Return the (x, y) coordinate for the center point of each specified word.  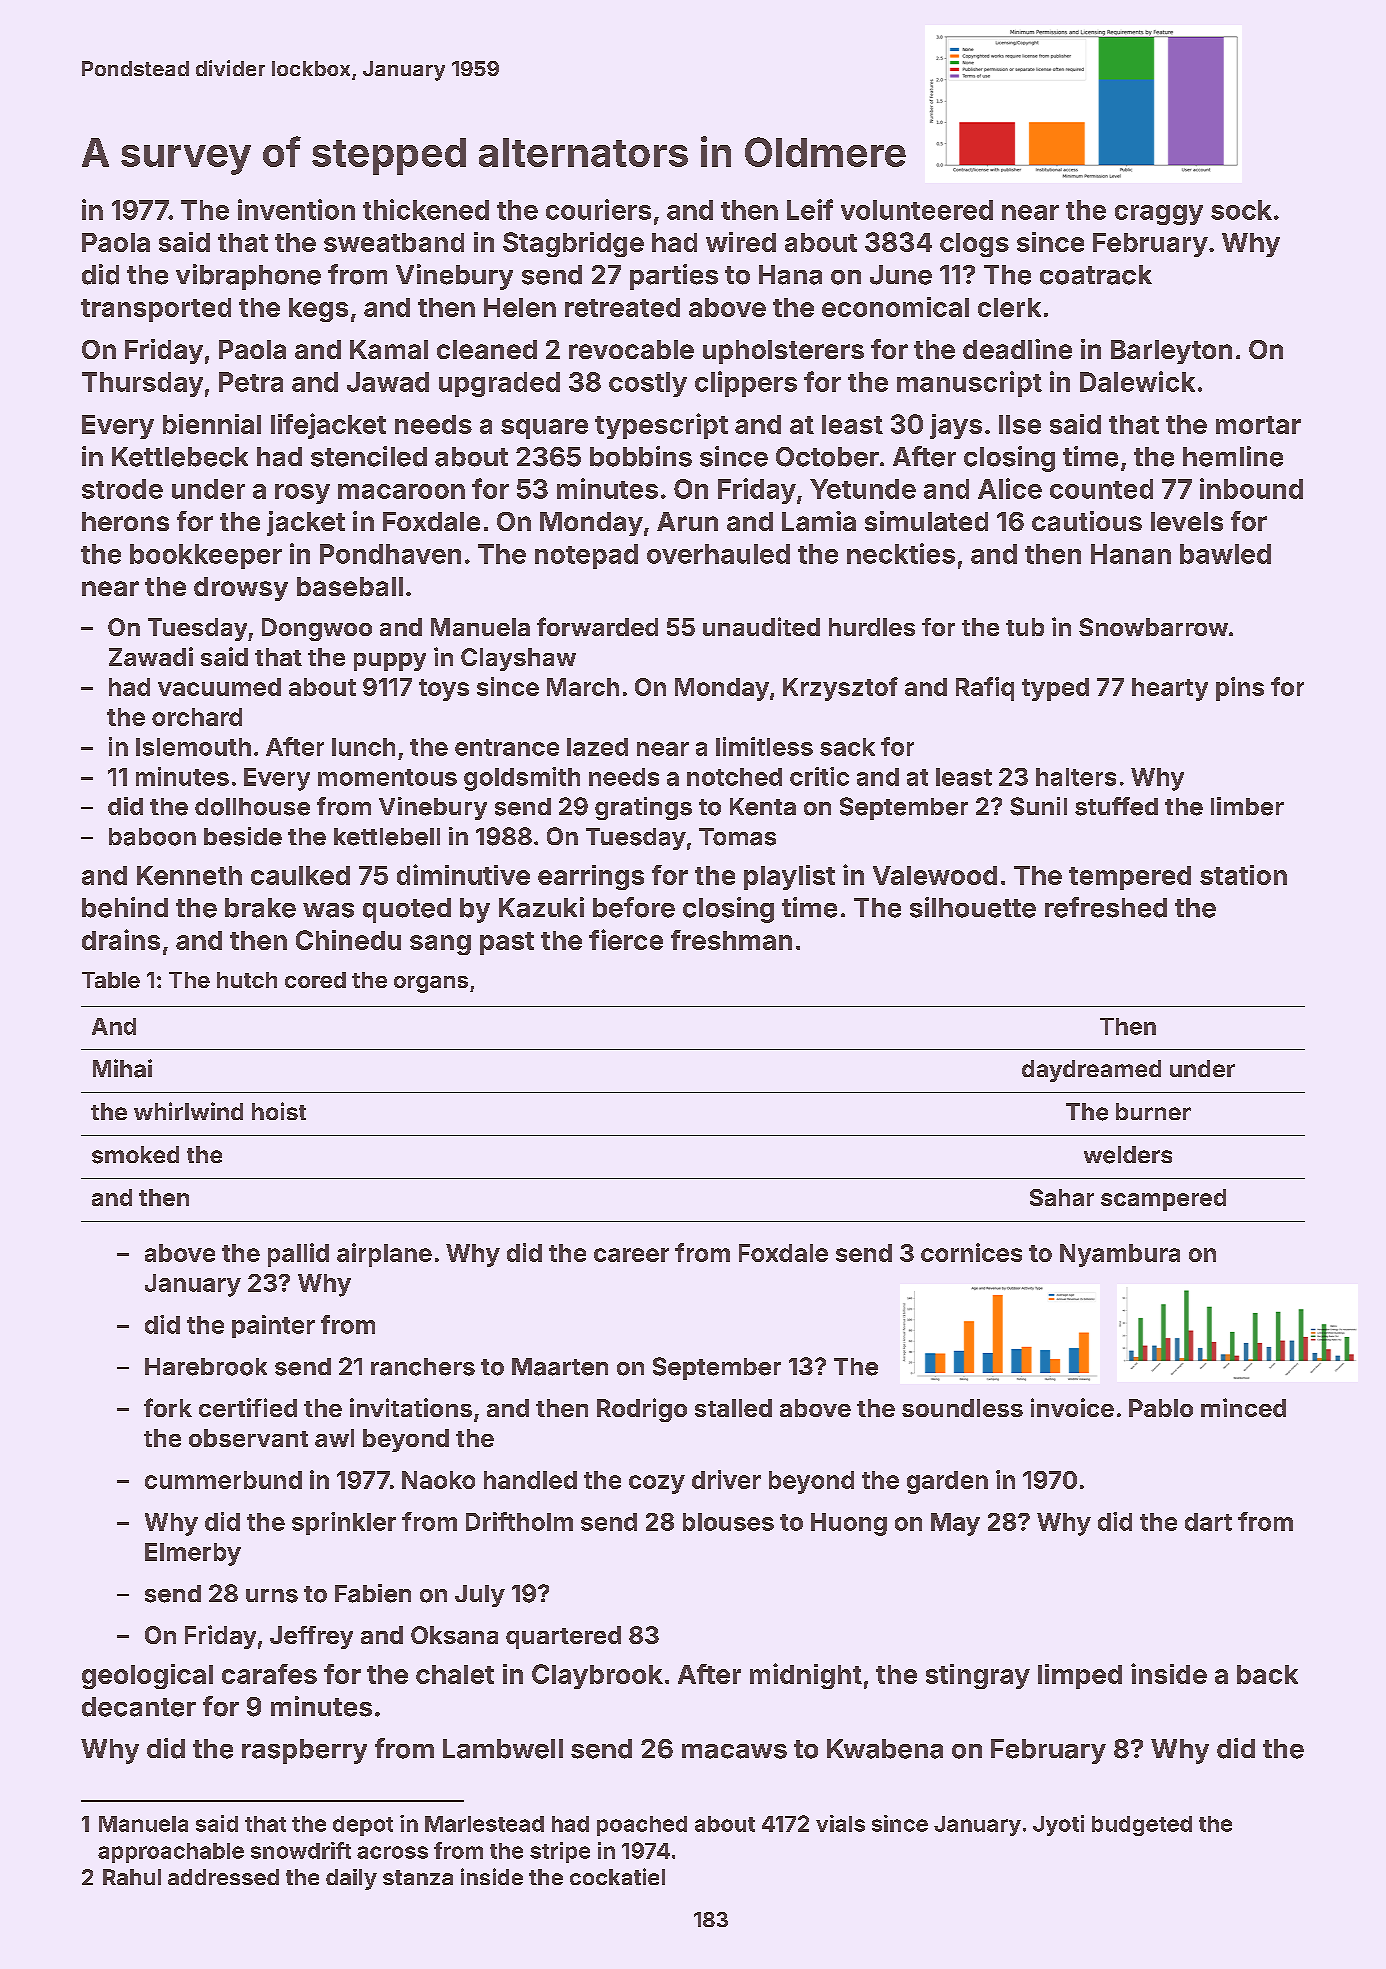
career (631, 1255)
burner (1153, 1111)
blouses (728, 1522)
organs (431, 984)
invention (296, 209)
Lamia (819, 521)
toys (444, 690)
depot (363, 1826)
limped (1080, 1676)
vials (840, 1823)
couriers (598, 209)
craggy (1159, 215)
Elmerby (193, 1554)
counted (1101, 489)
